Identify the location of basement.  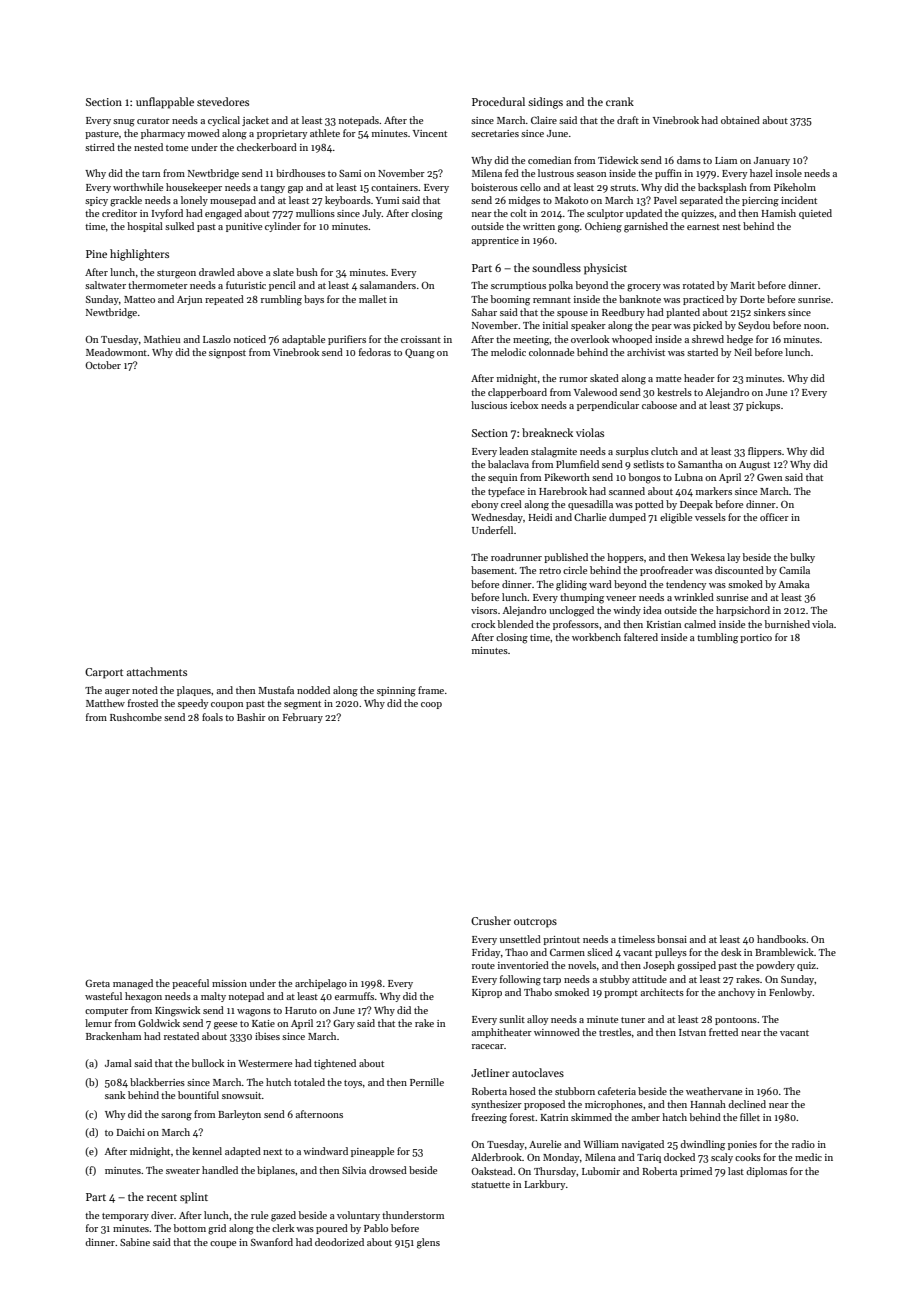
(493, 570).
